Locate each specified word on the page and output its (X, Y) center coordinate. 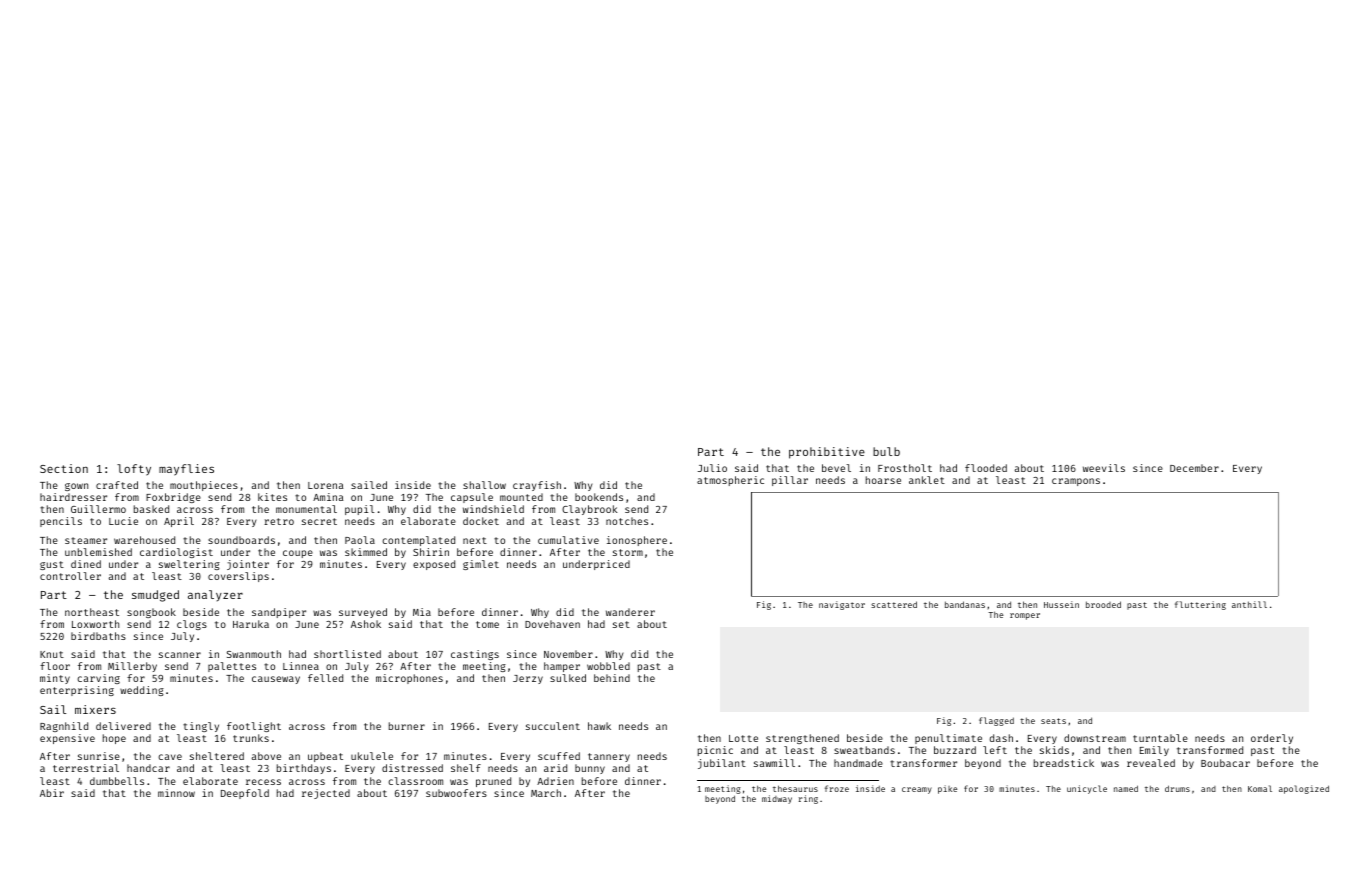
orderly (1272, 739)
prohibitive (827, 453)
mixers (95, 709)
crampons (1076, 482)
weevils (1104, 468)
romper (1025, 616)
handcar (148, 768)
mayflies (186, 470)
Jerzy (528, 679)
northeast (92, 612)
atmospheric (730, 481)
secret (319, 521)
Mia (422, 612)
